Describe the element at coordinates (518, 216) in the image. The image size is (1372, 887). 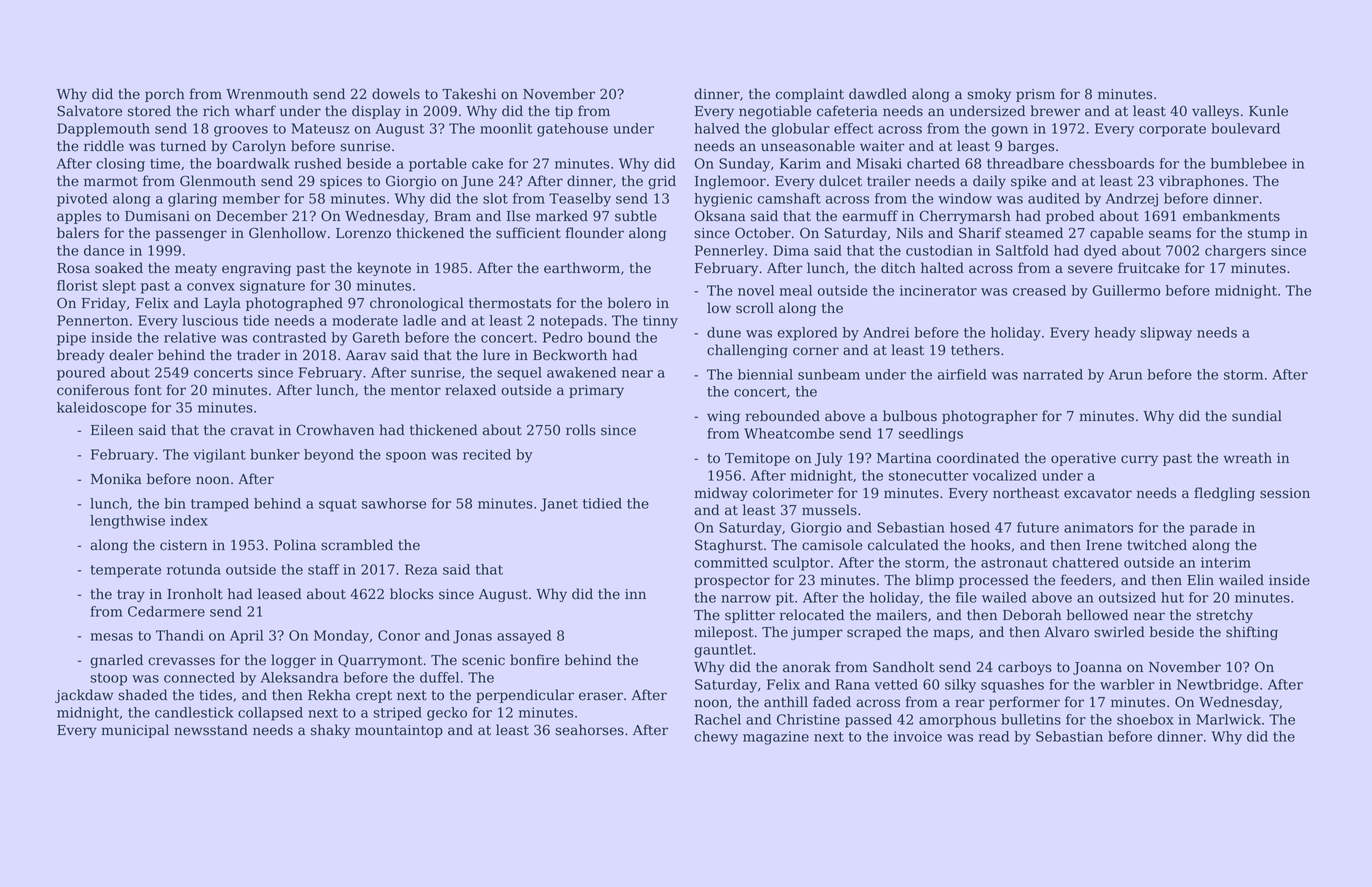
I see `Ilse` at that location.
